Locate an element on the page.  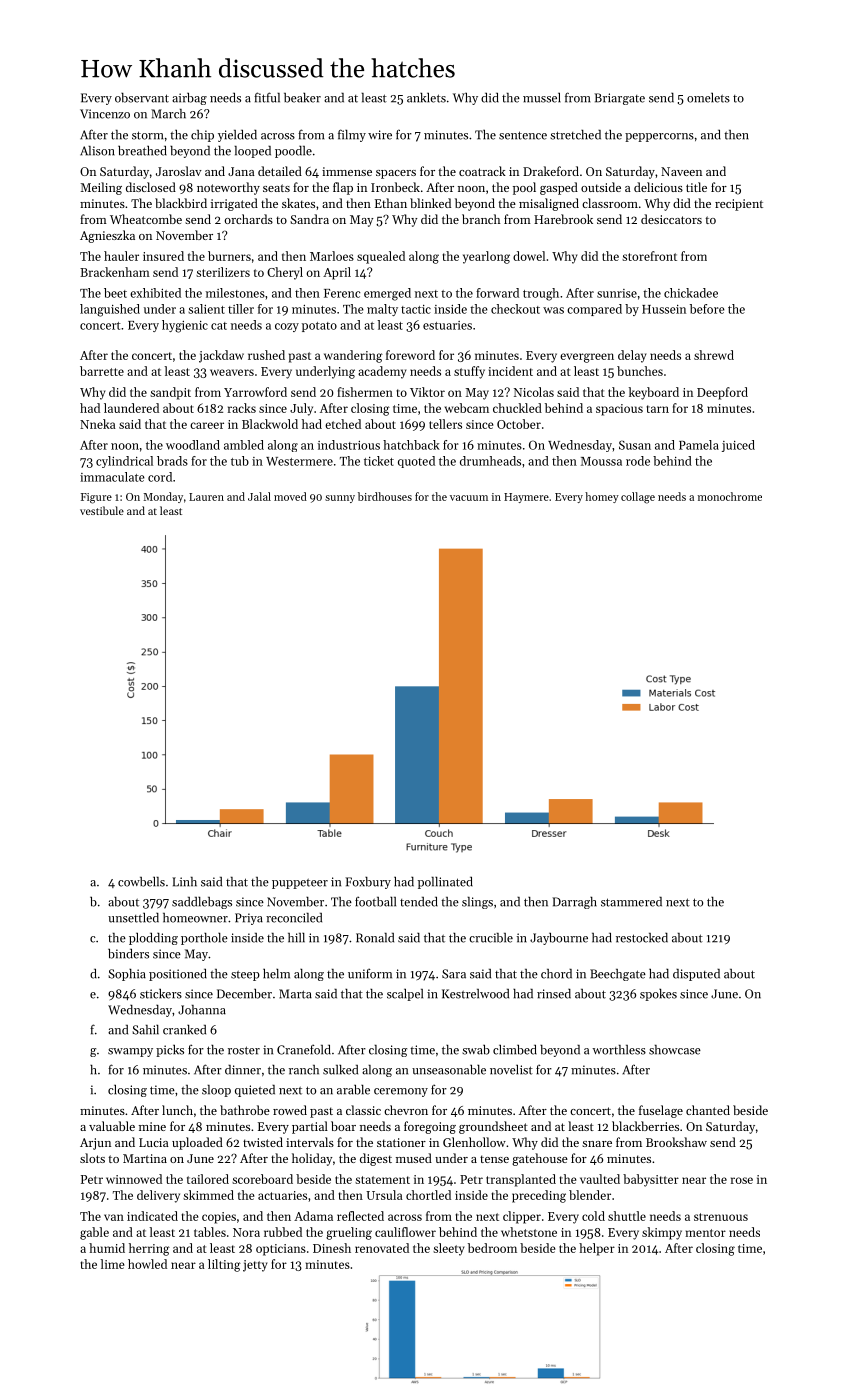
vestibule is located at coordinates (102, 510).
